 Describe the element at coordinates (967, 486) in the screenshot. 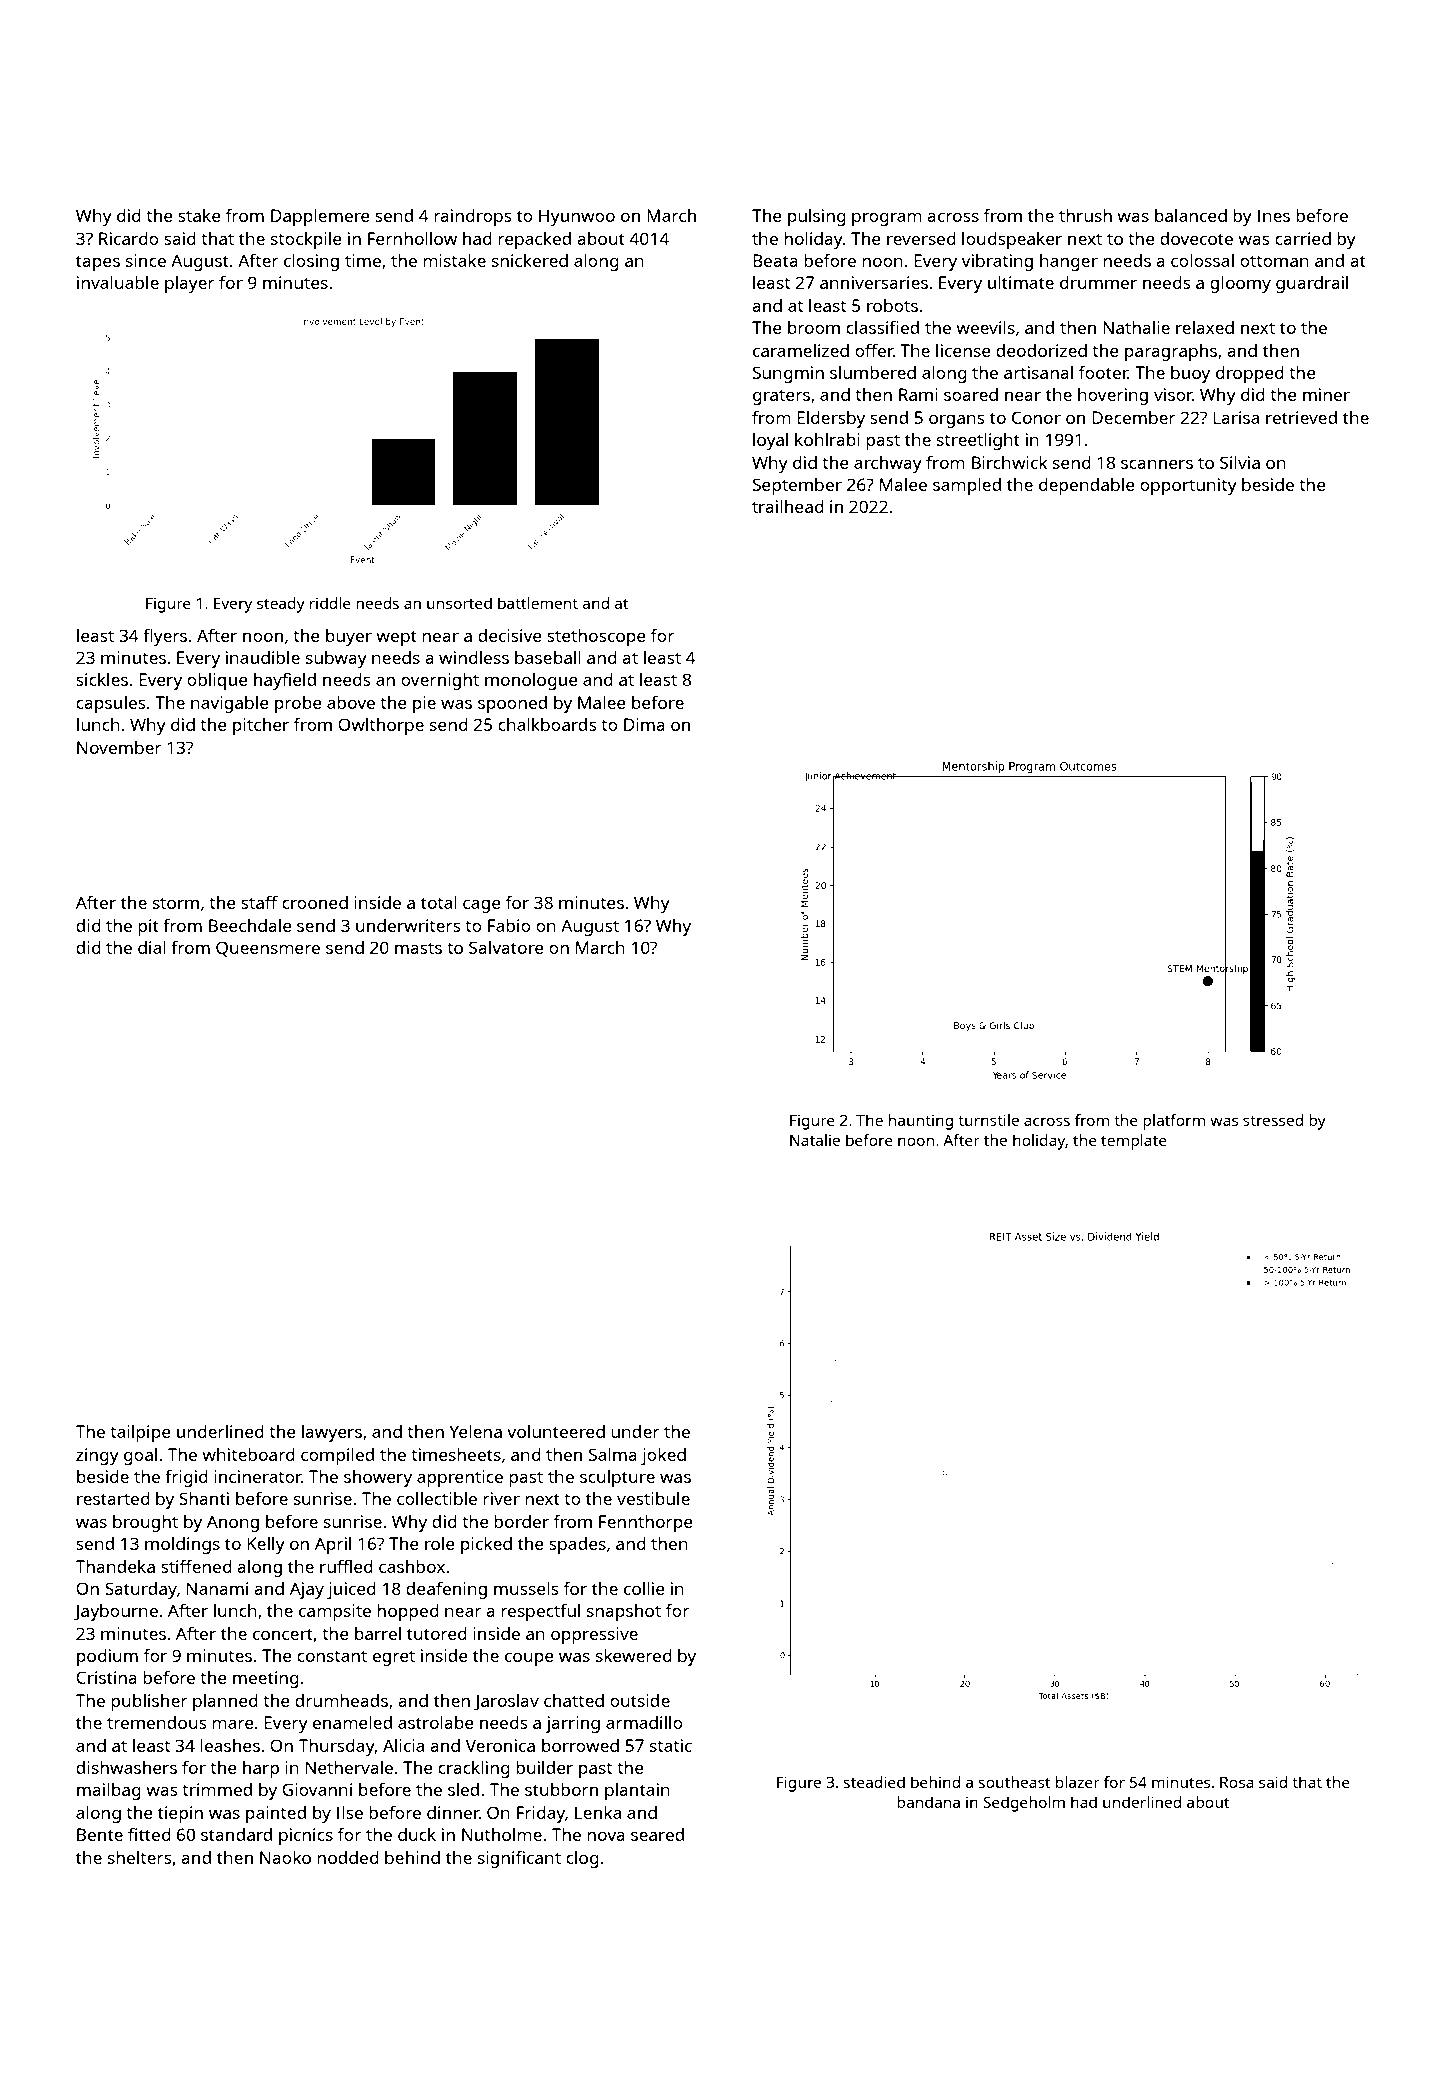

I see `sampled` at that location.
